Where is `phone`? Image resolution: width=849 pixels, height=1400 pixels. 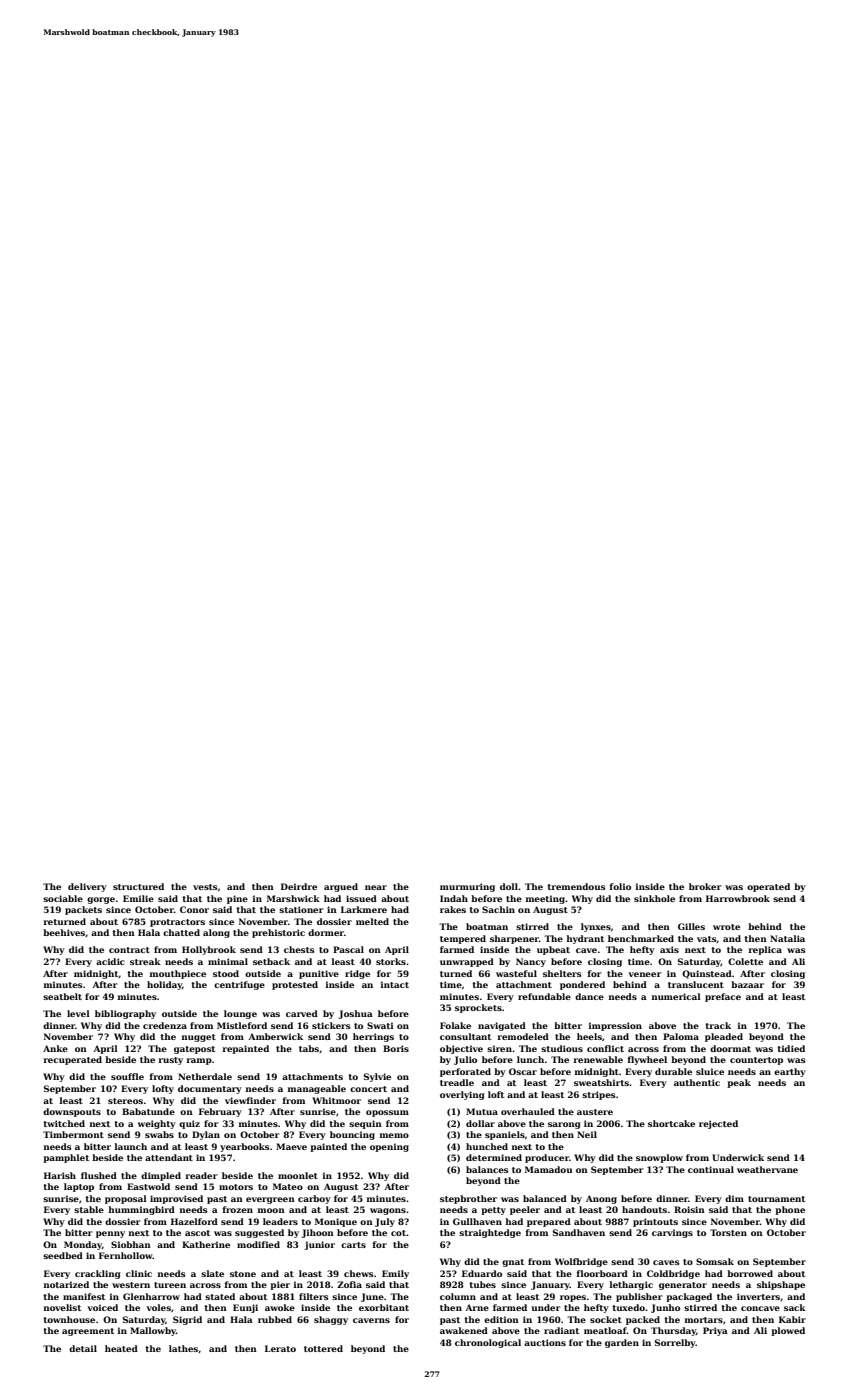
phone is located at coordinates (790, 1210).
